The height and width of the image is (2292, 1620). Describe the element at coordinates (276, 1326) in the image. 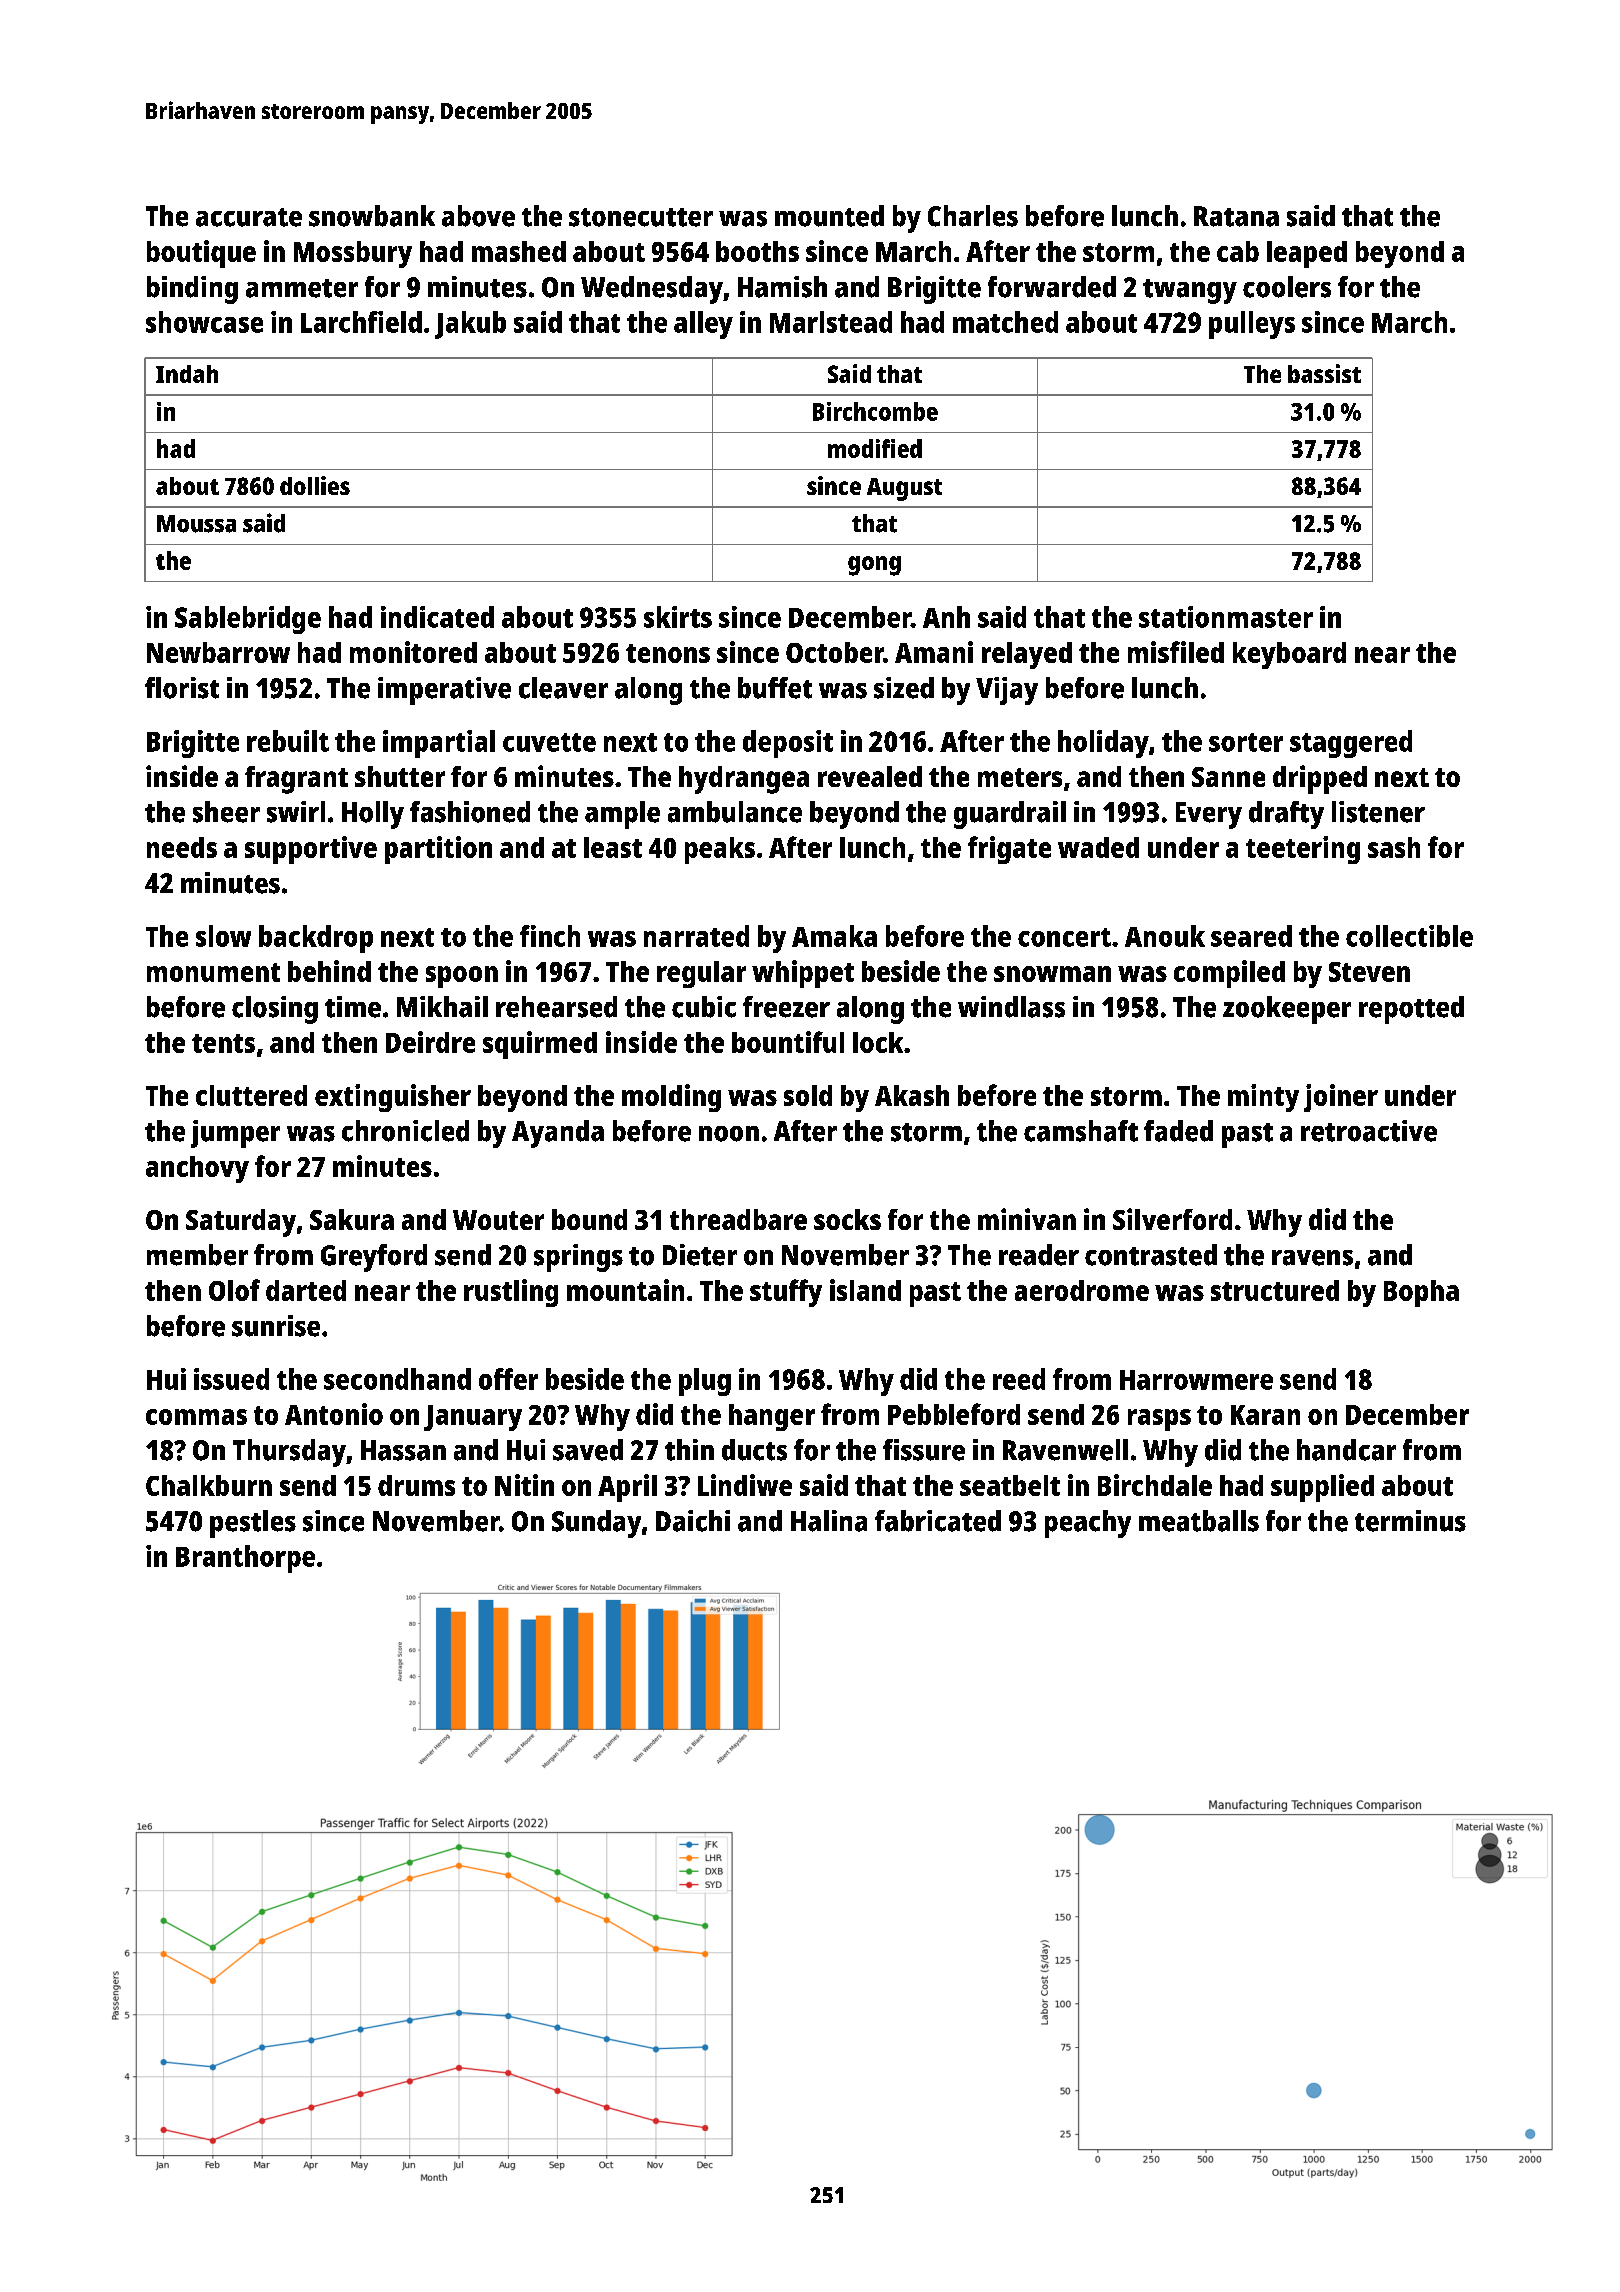

I see `sunrise` at that location.
